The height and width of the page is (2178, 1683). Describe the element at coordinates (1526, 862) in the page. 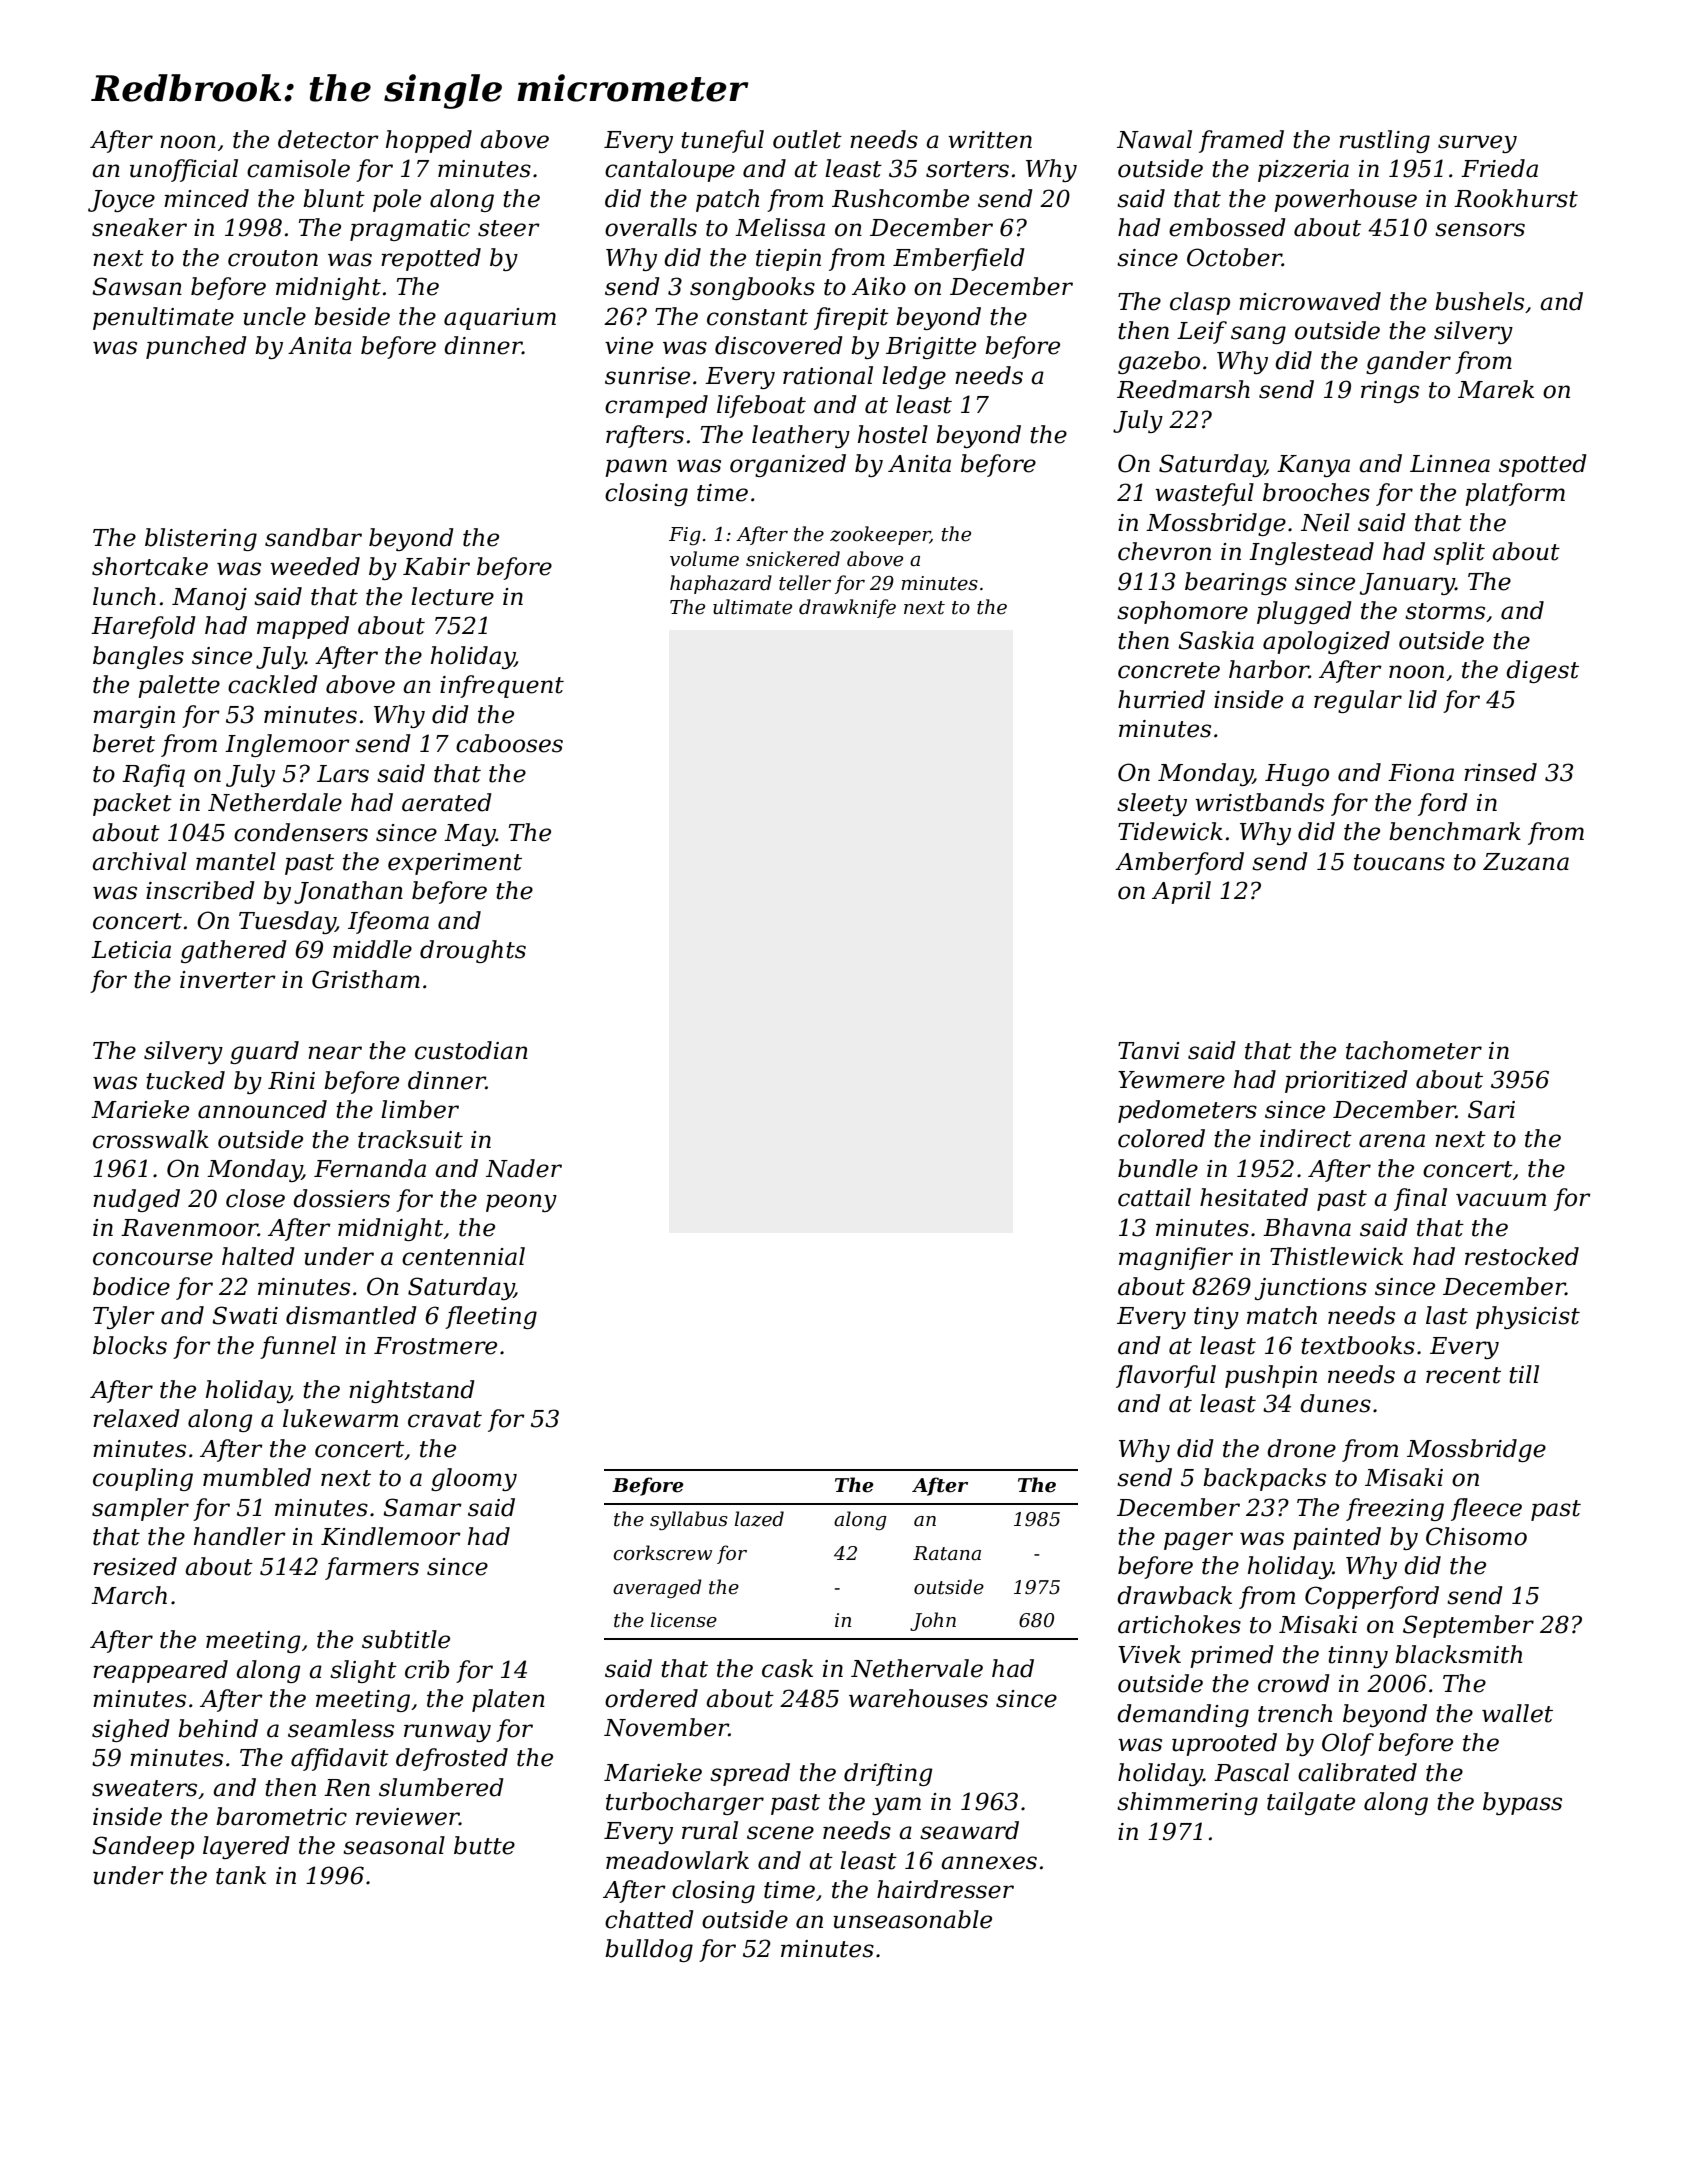

I see `Zuzana` at that location.
